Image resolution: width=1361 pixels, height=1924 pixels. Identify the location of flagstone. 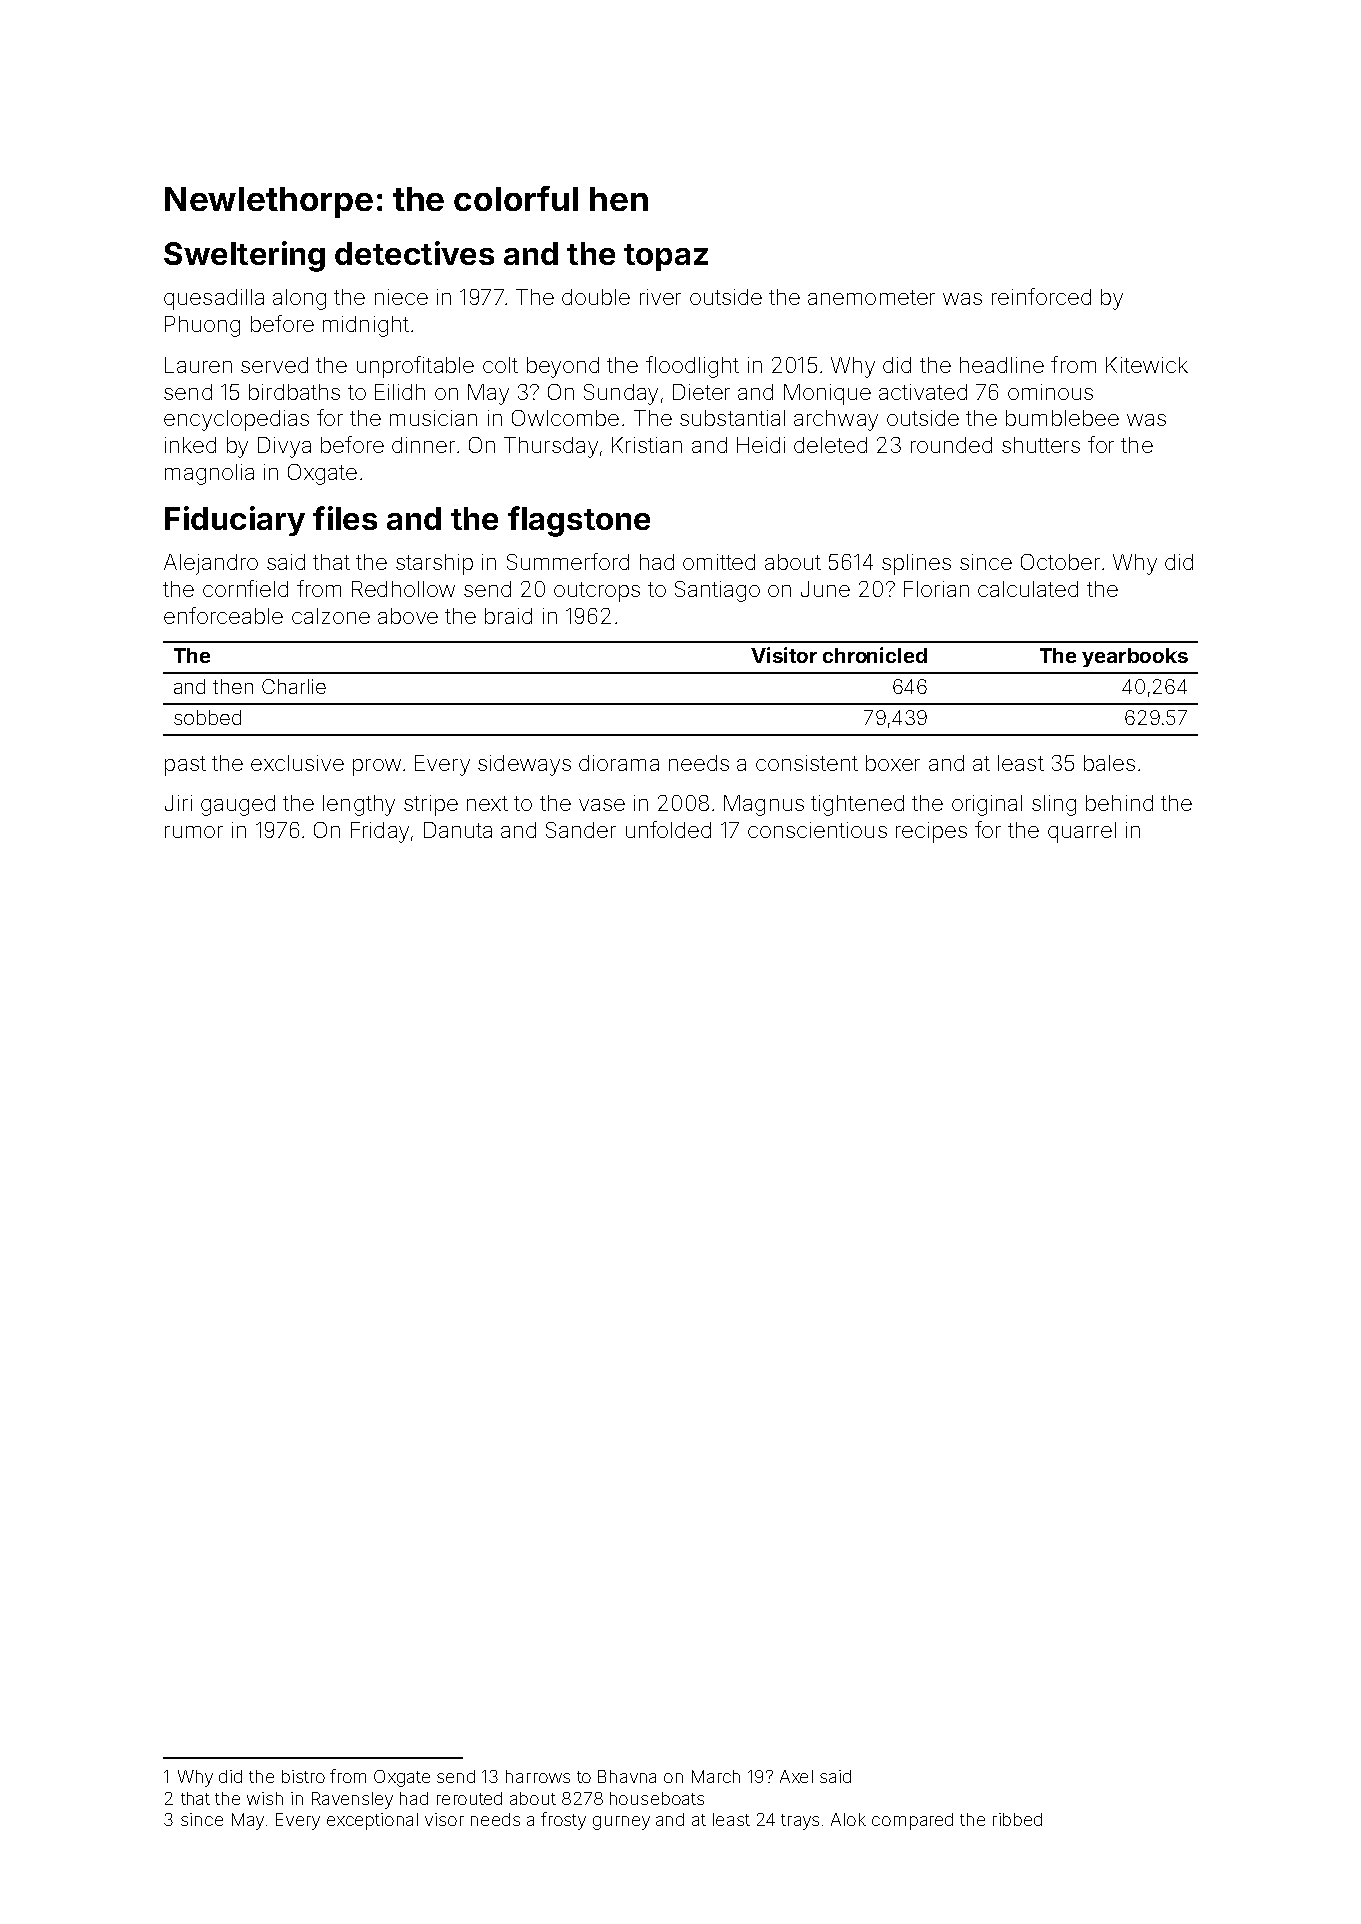
(579, 521).
